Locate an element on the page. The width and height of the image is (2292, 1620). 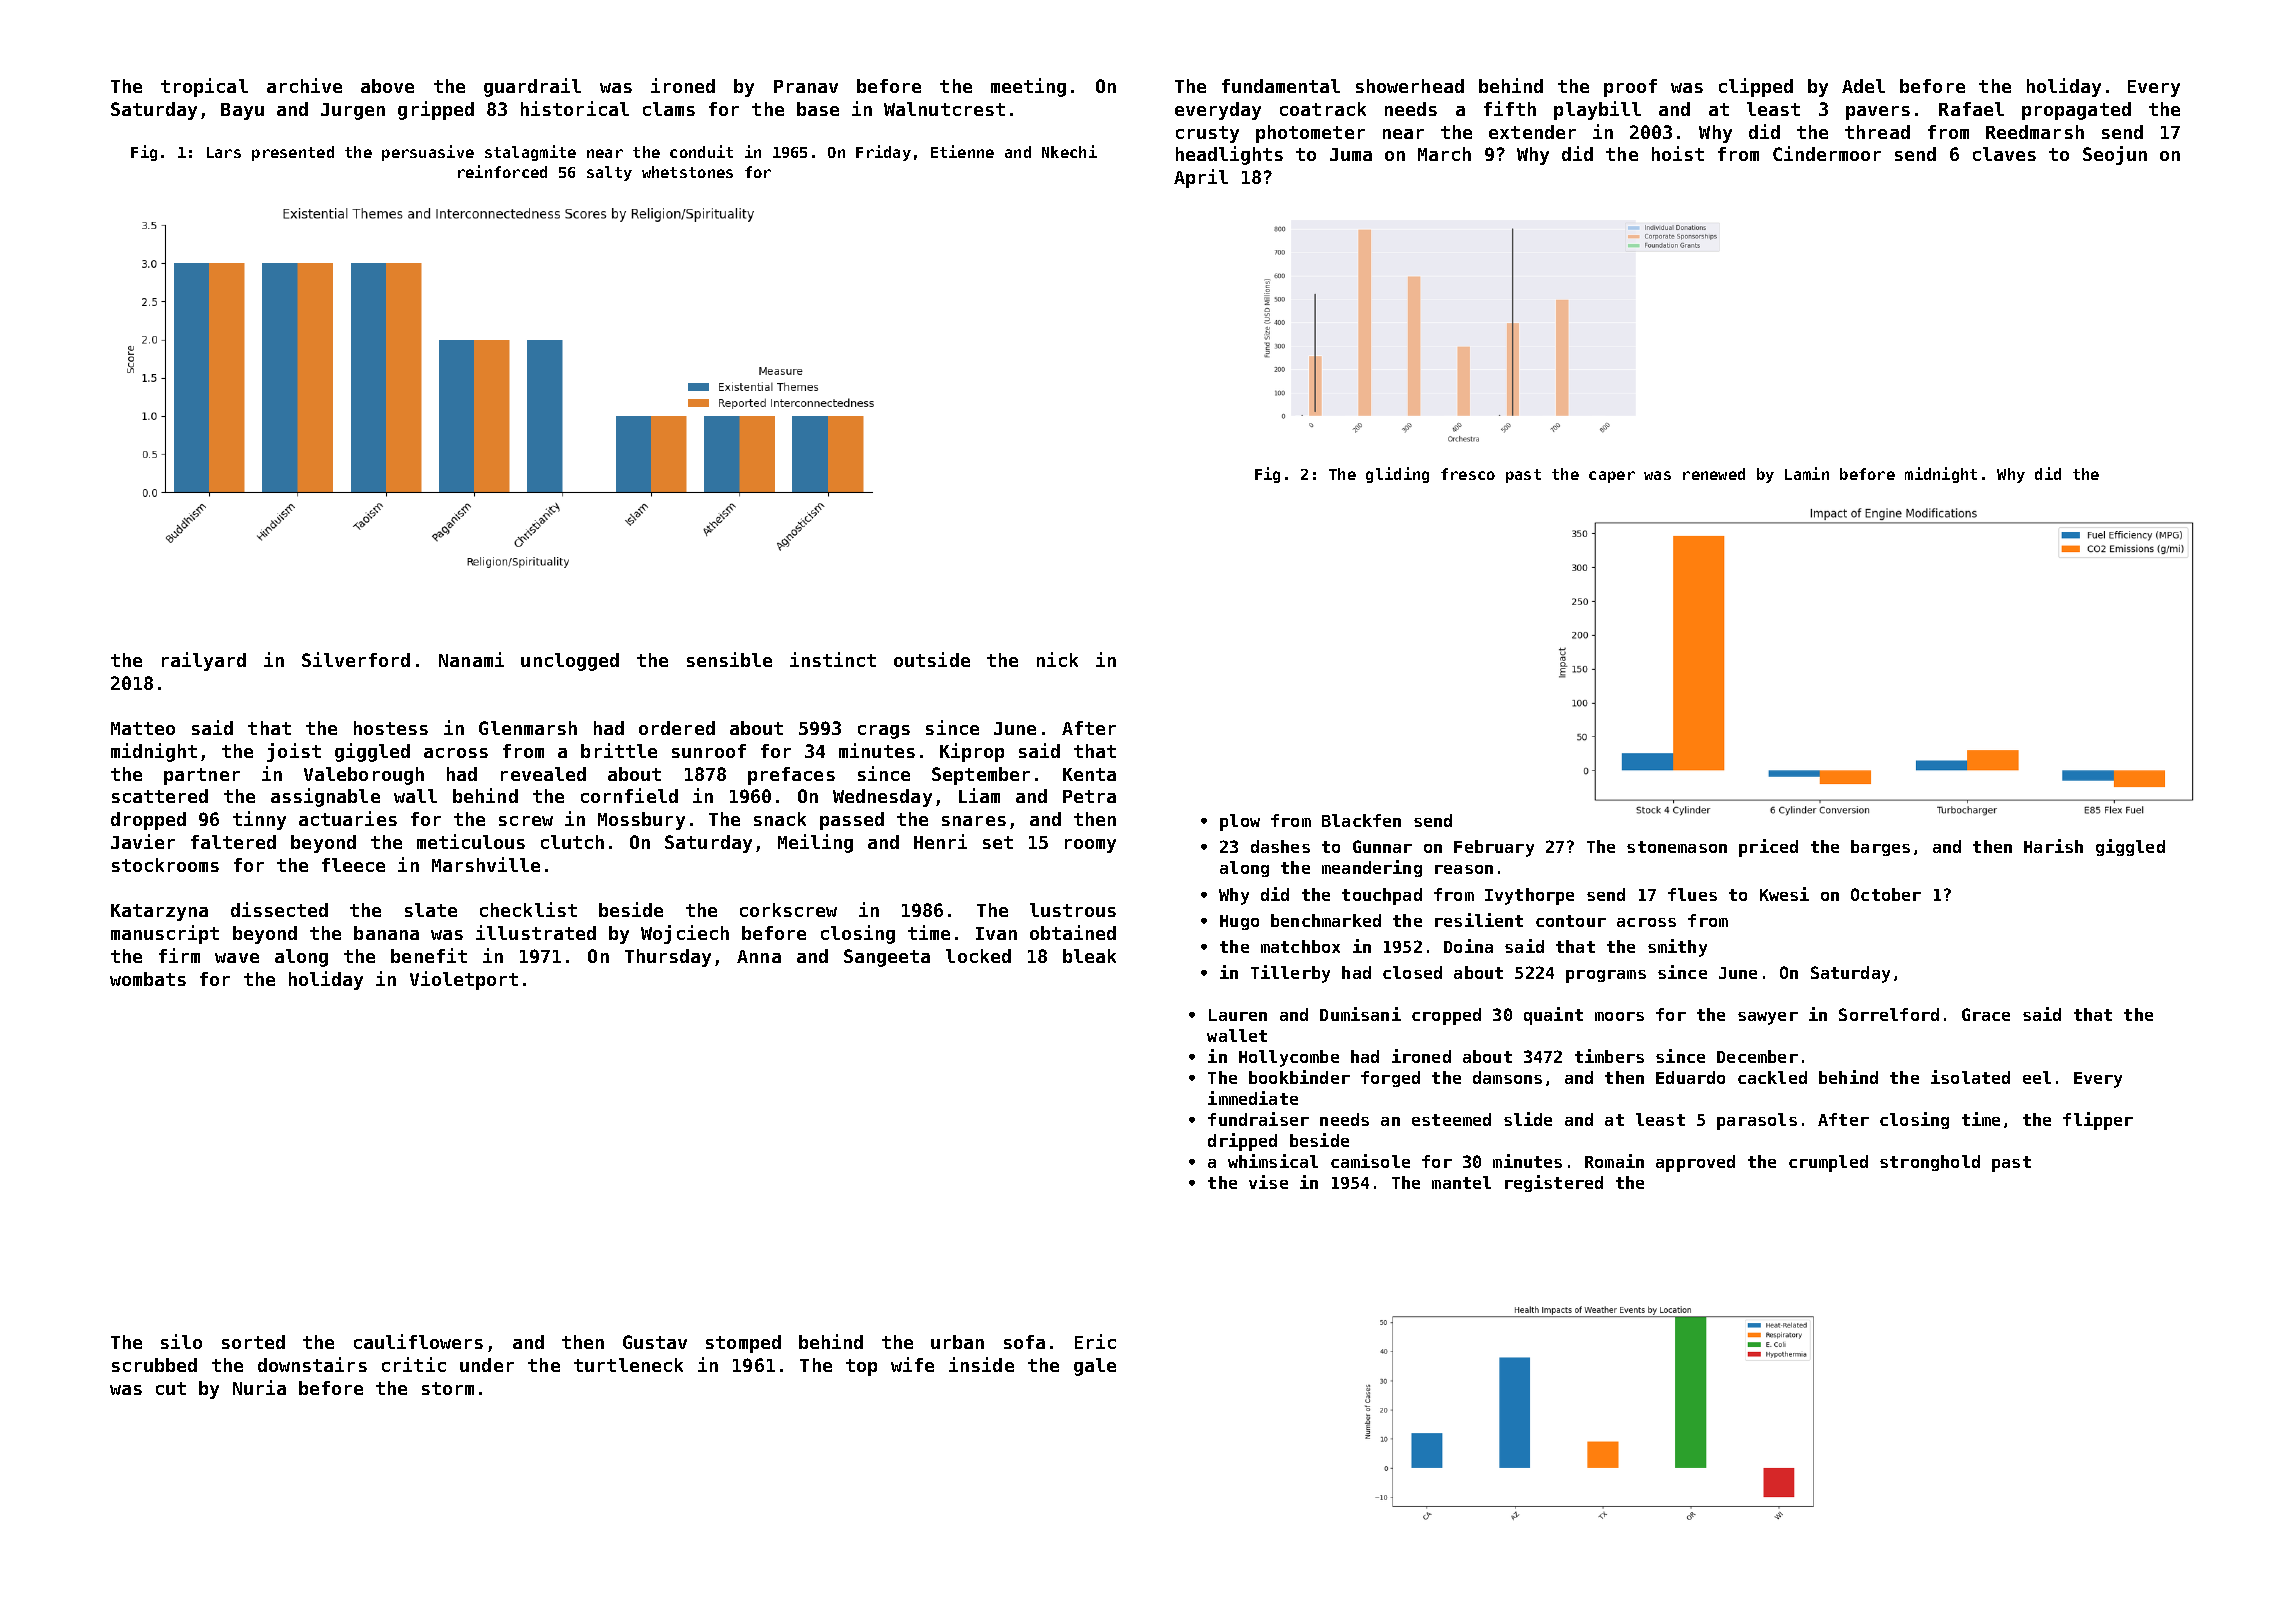
Harish is located at coordinates (2053, 846).
